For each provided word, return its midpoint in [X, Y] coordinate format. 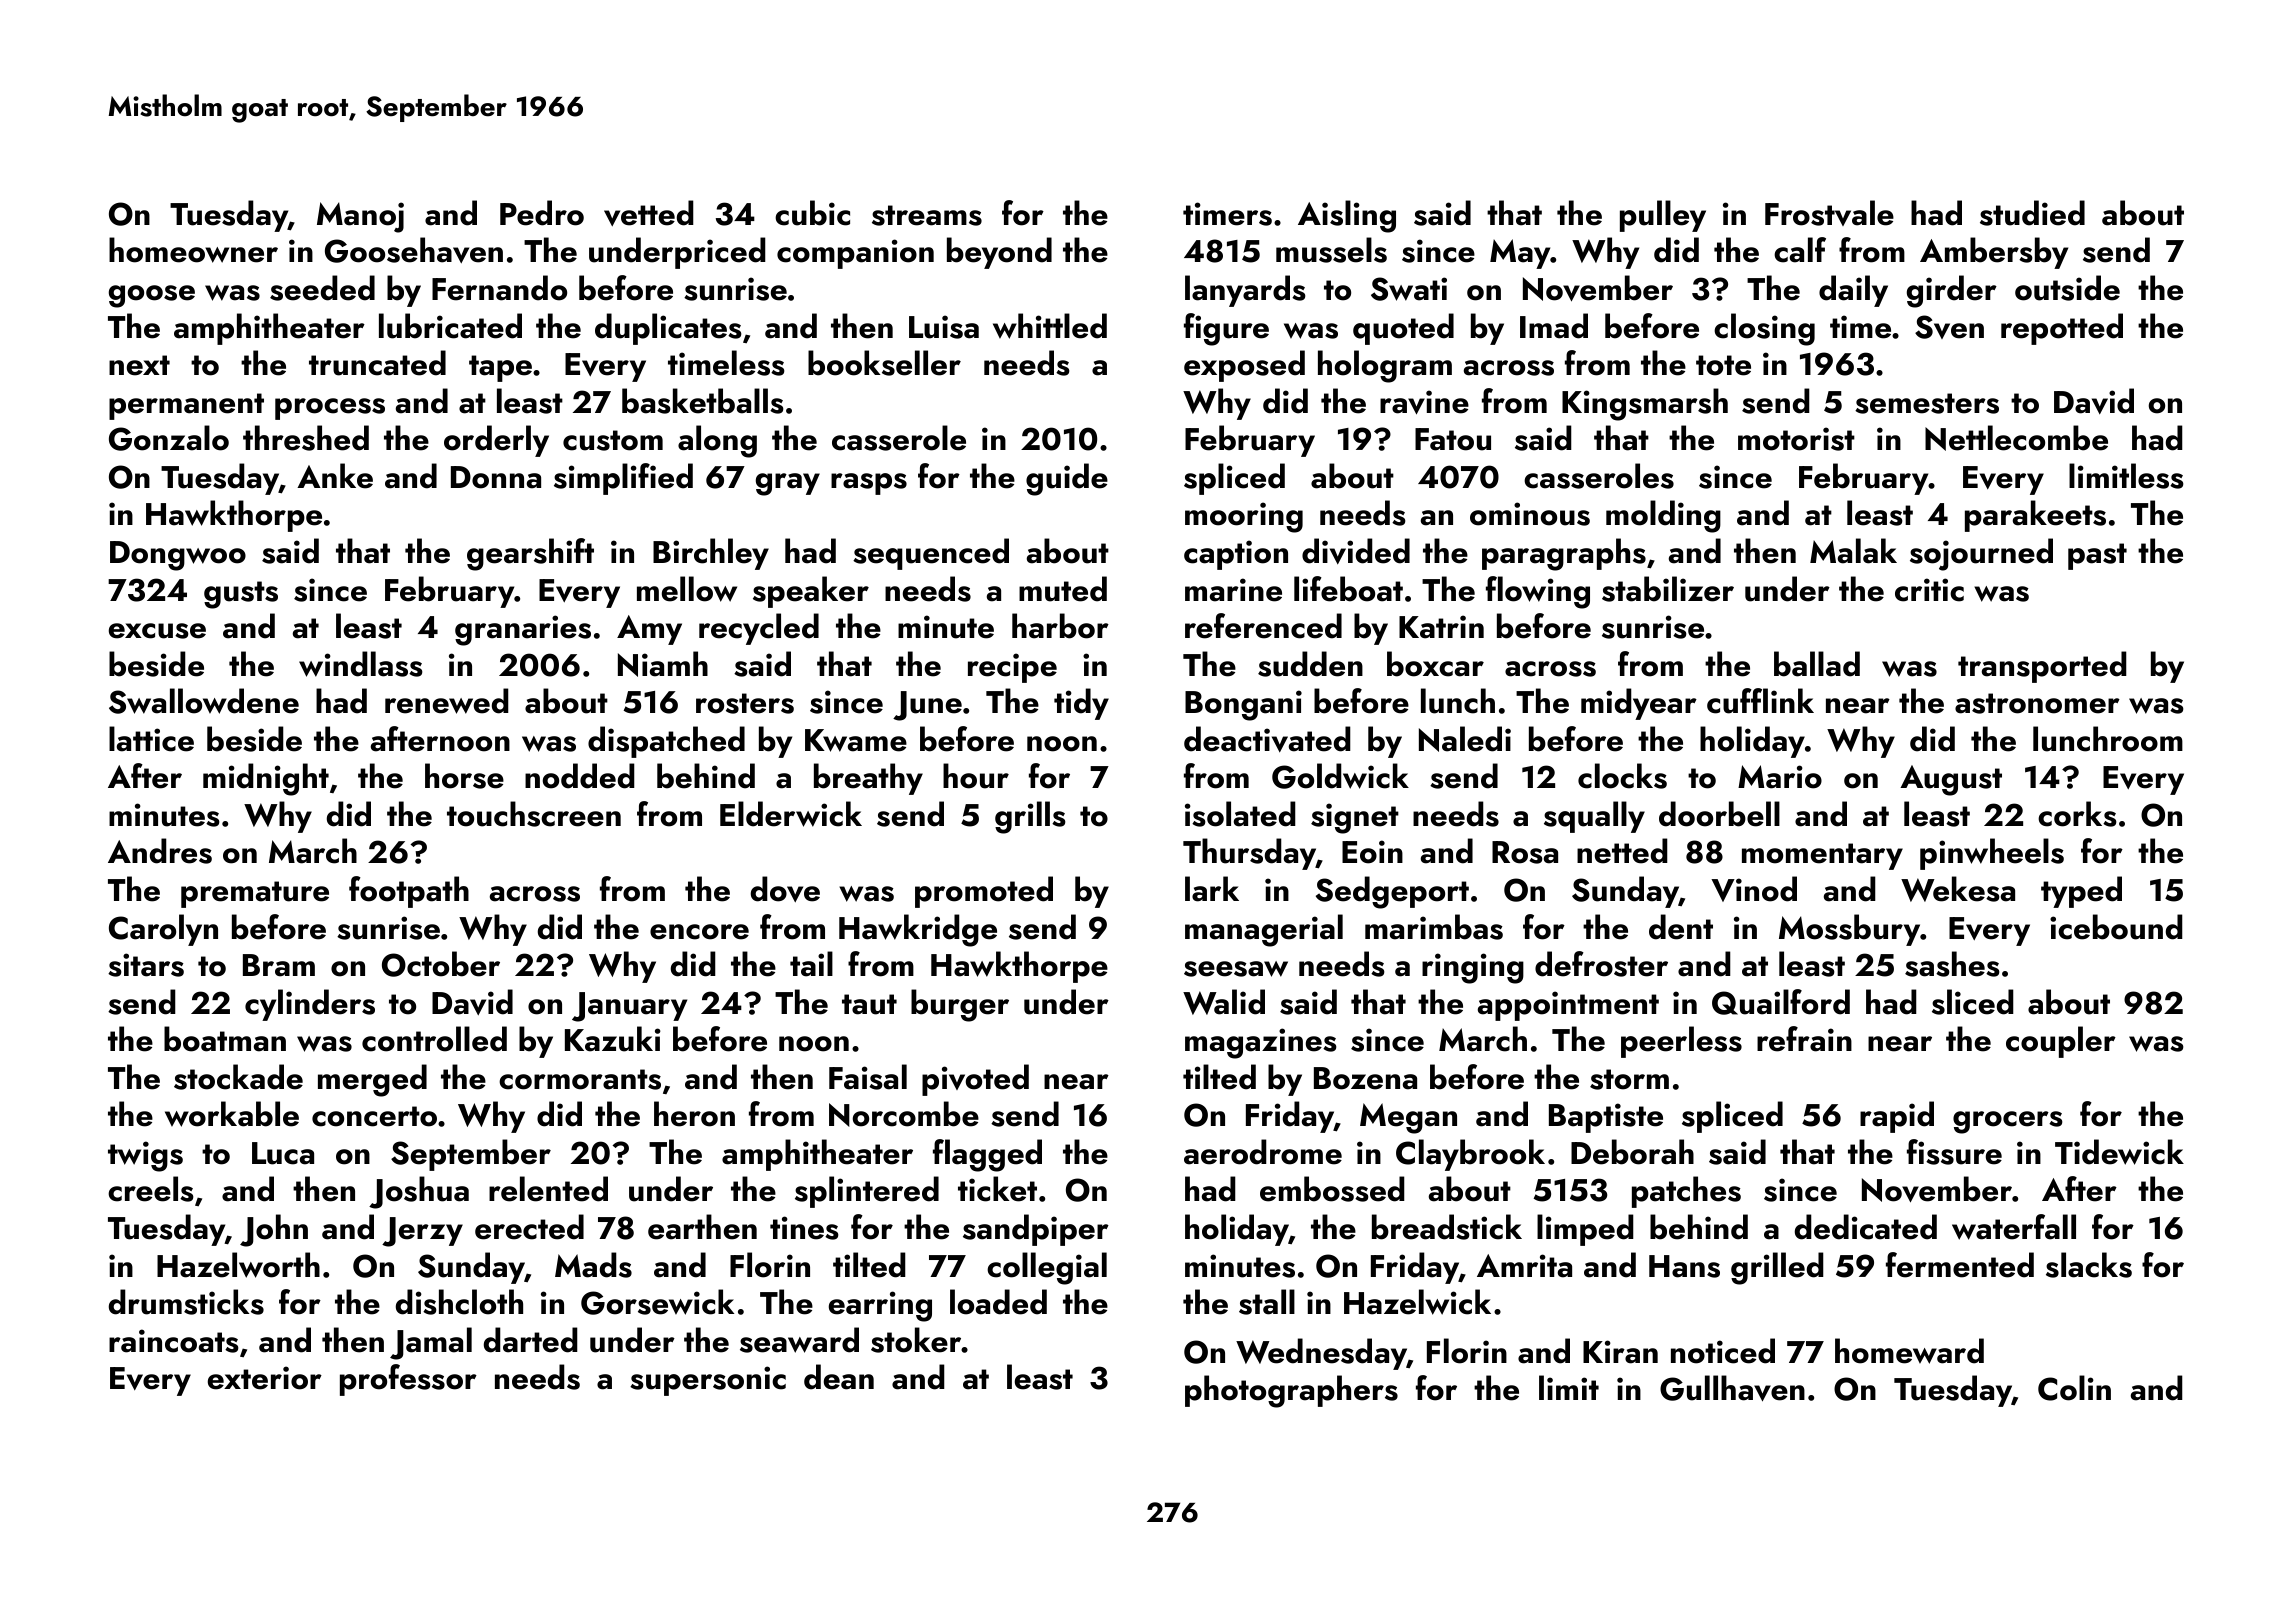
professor [408, 1380]
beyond [999, 253]
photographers [1291, 1391]
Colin [2074, 1388]
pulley [1663, 216]
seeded [322, 288]
